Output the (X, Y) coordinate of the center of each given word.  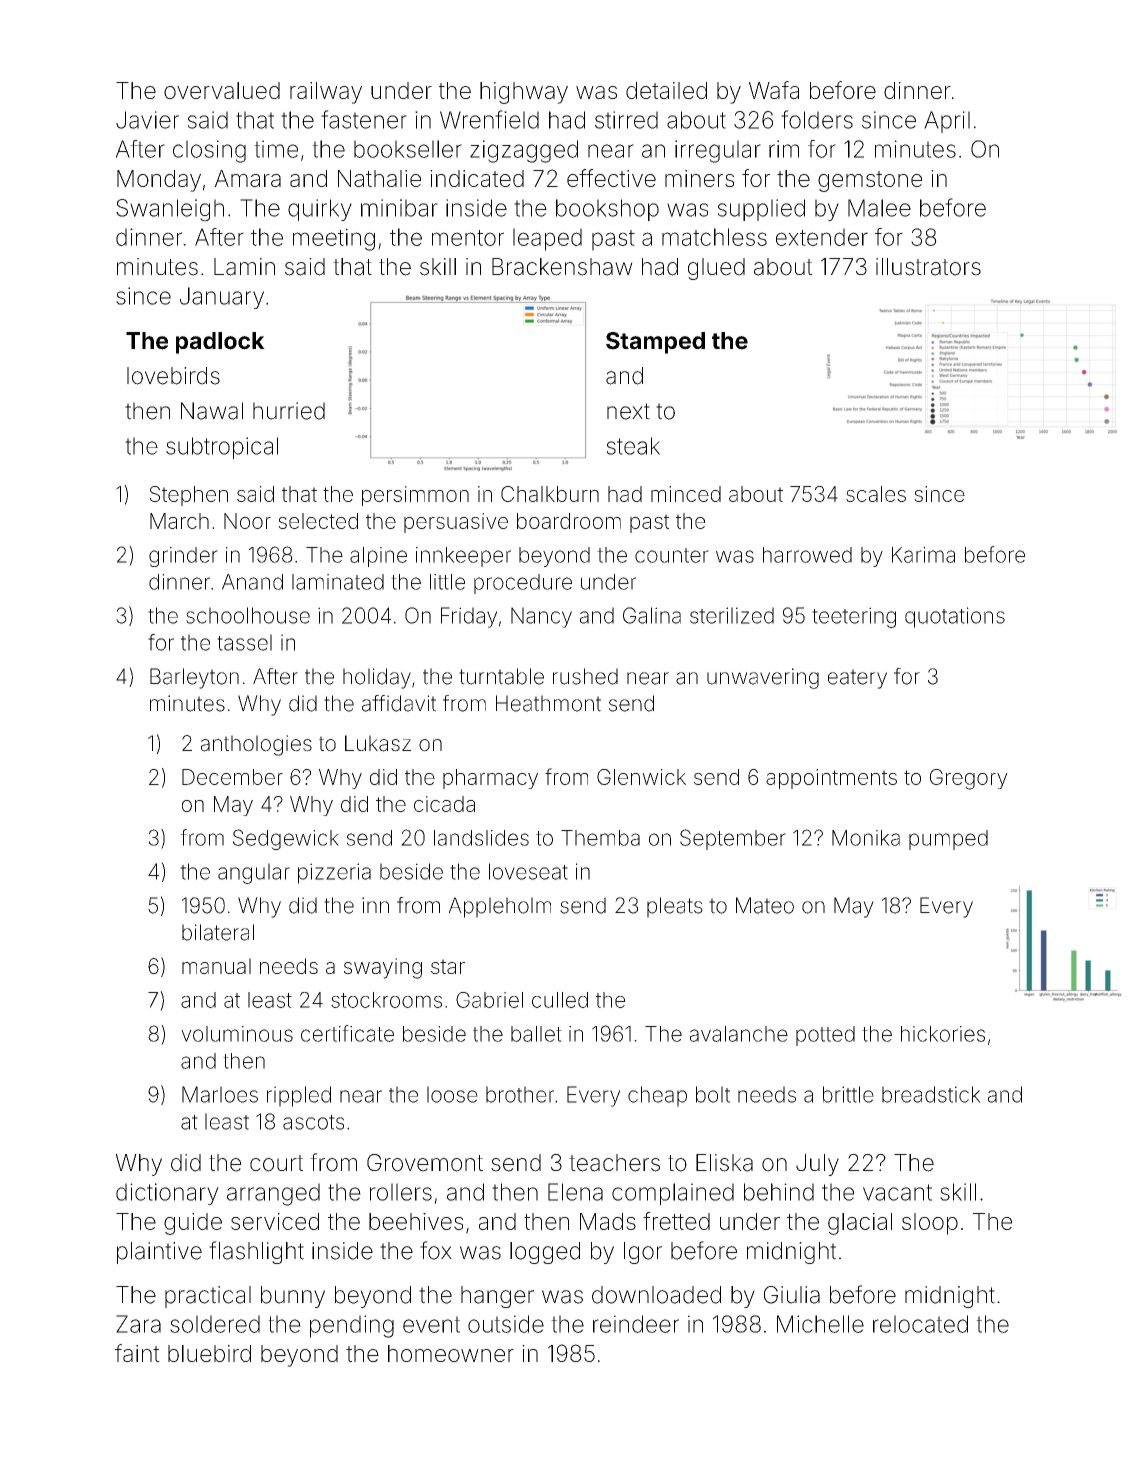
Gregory (969, 779)
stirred (626, 120)
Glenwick (641, 777)
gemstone (870, 181)
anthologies (256, 745)
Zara (138, 1324)
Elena (575, 1192)
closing (209, 151)
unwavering (763, 678)
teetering (854, 617)
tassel (244, 642)
